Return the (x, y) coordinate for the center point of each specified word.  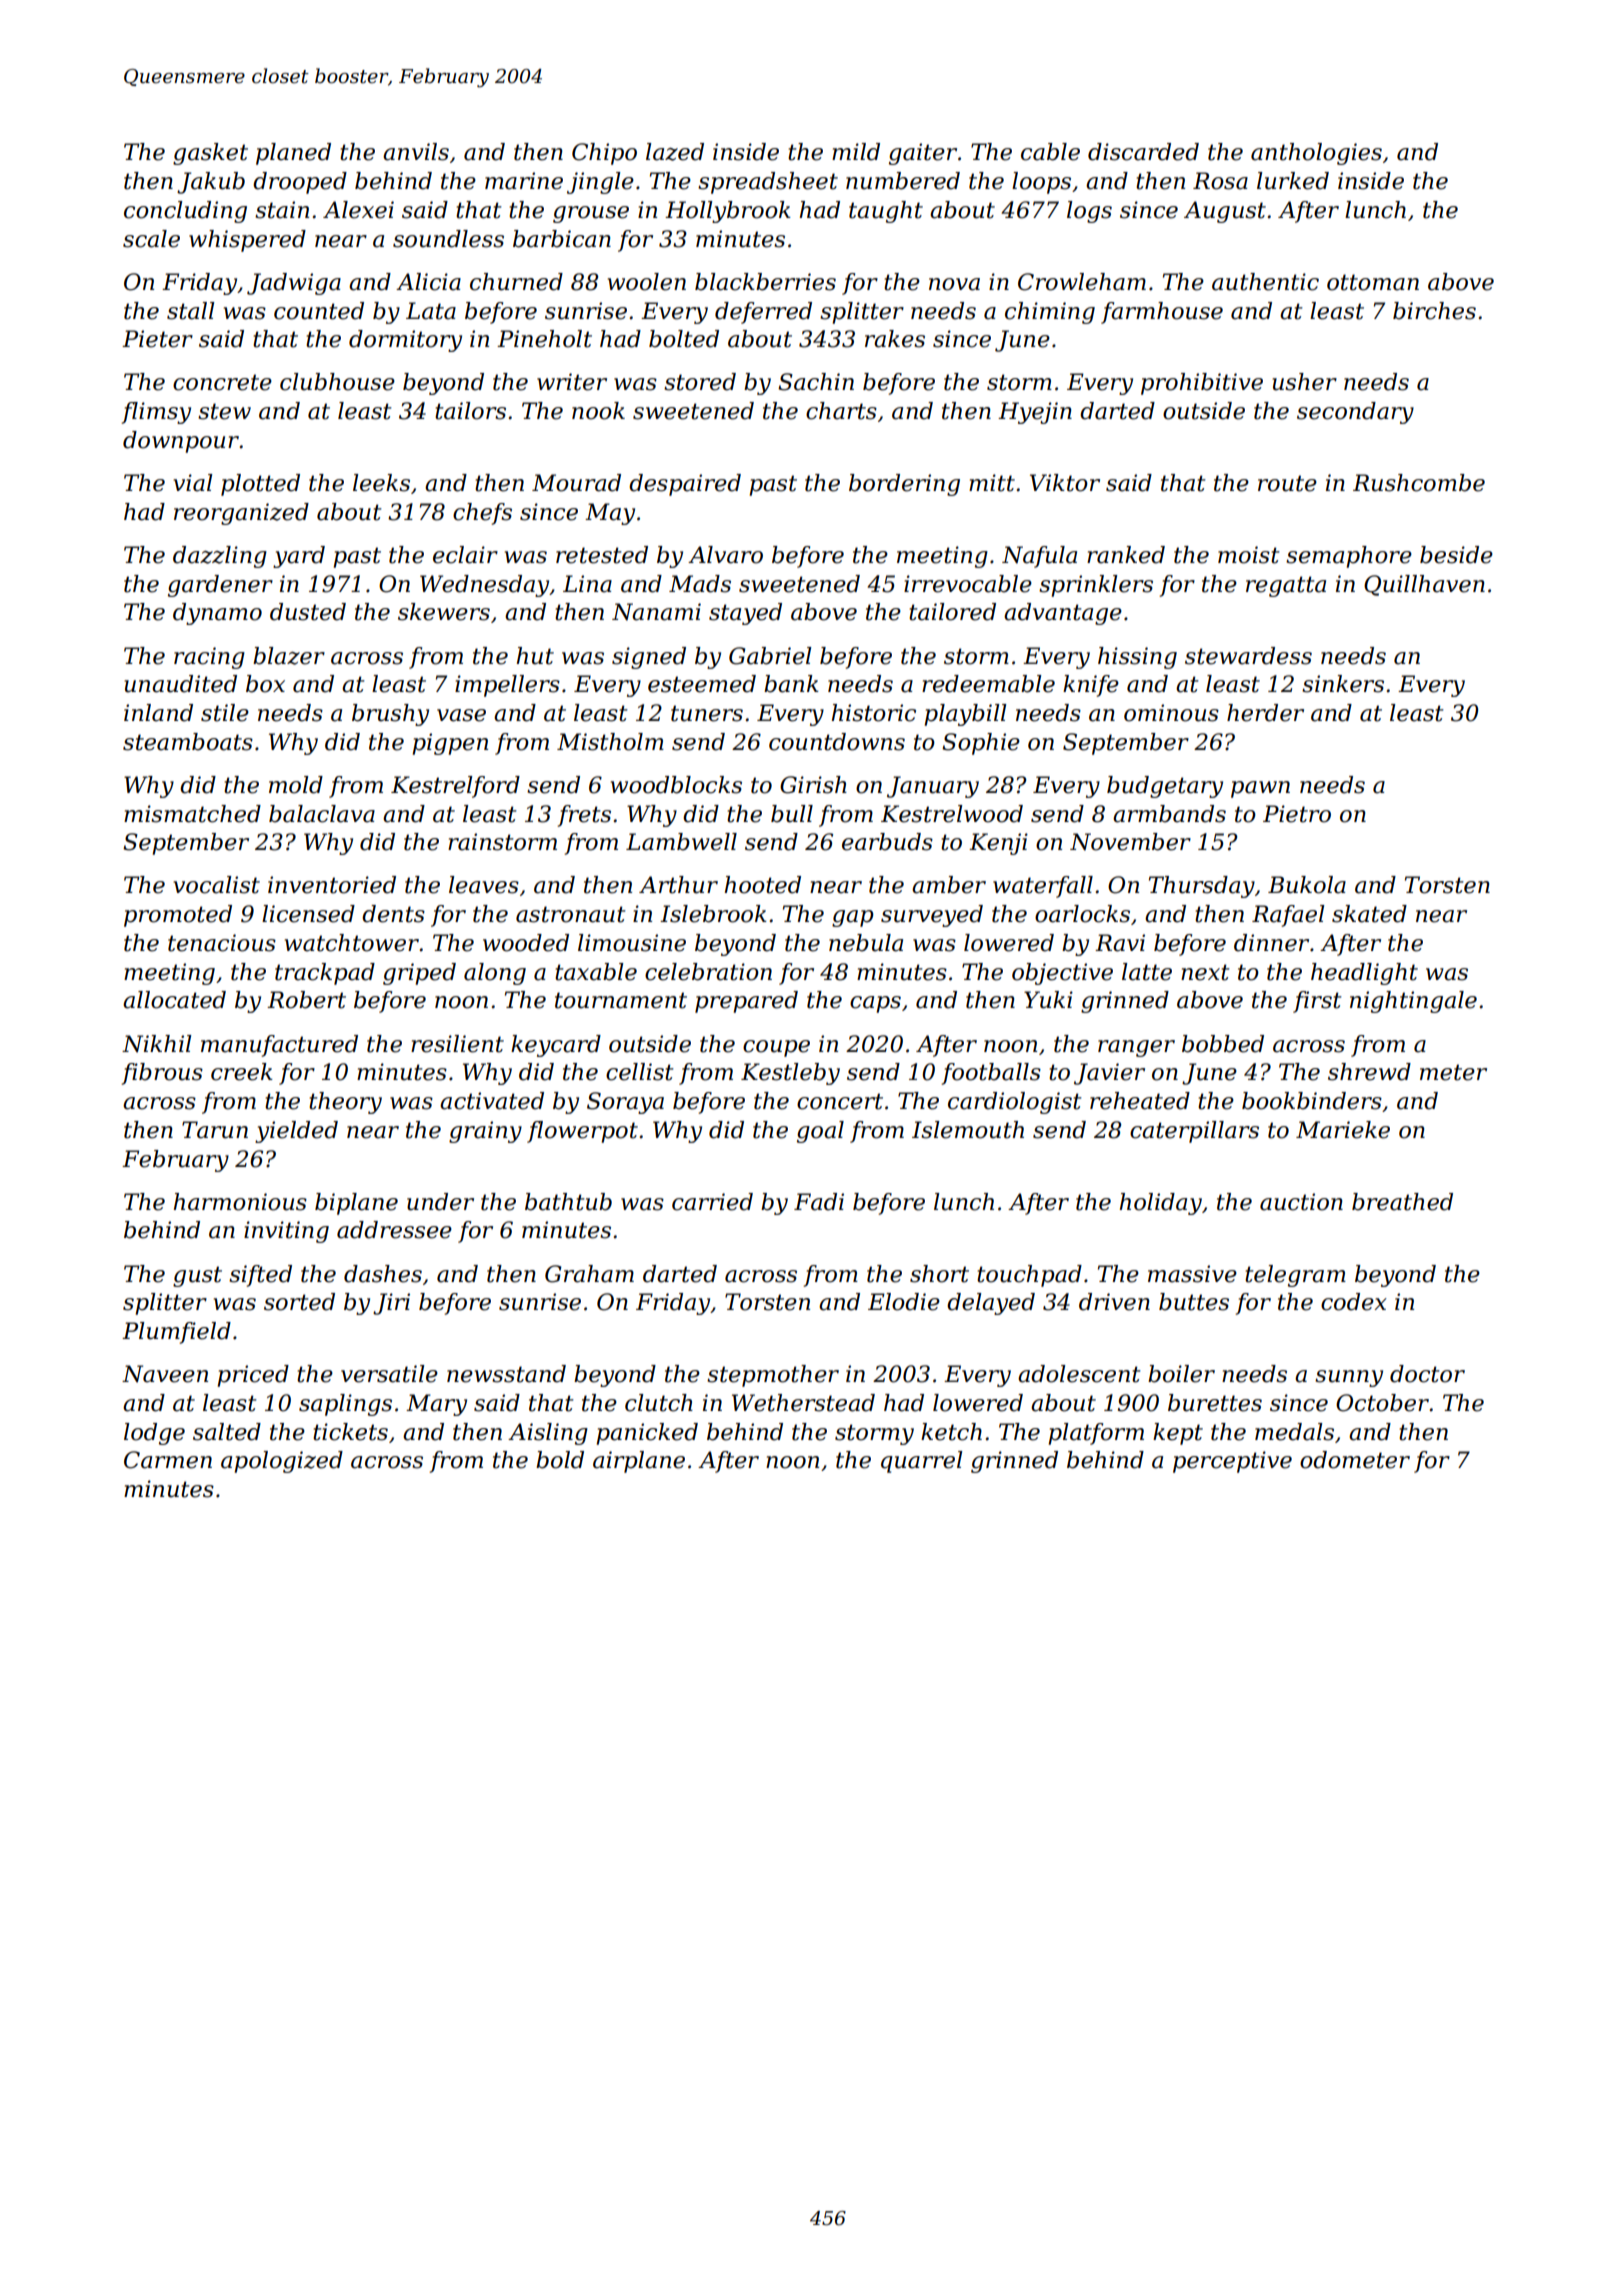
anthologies (1316, 154)
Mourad (576, 483)
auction (1301, 1202)
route (1287, 483)
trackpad (325, 974)
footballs (991, 1074)
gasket (210, 154)
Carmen (168, 1460)
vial (192, 483)
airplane (639, 1462)
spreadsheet (768, 183)
